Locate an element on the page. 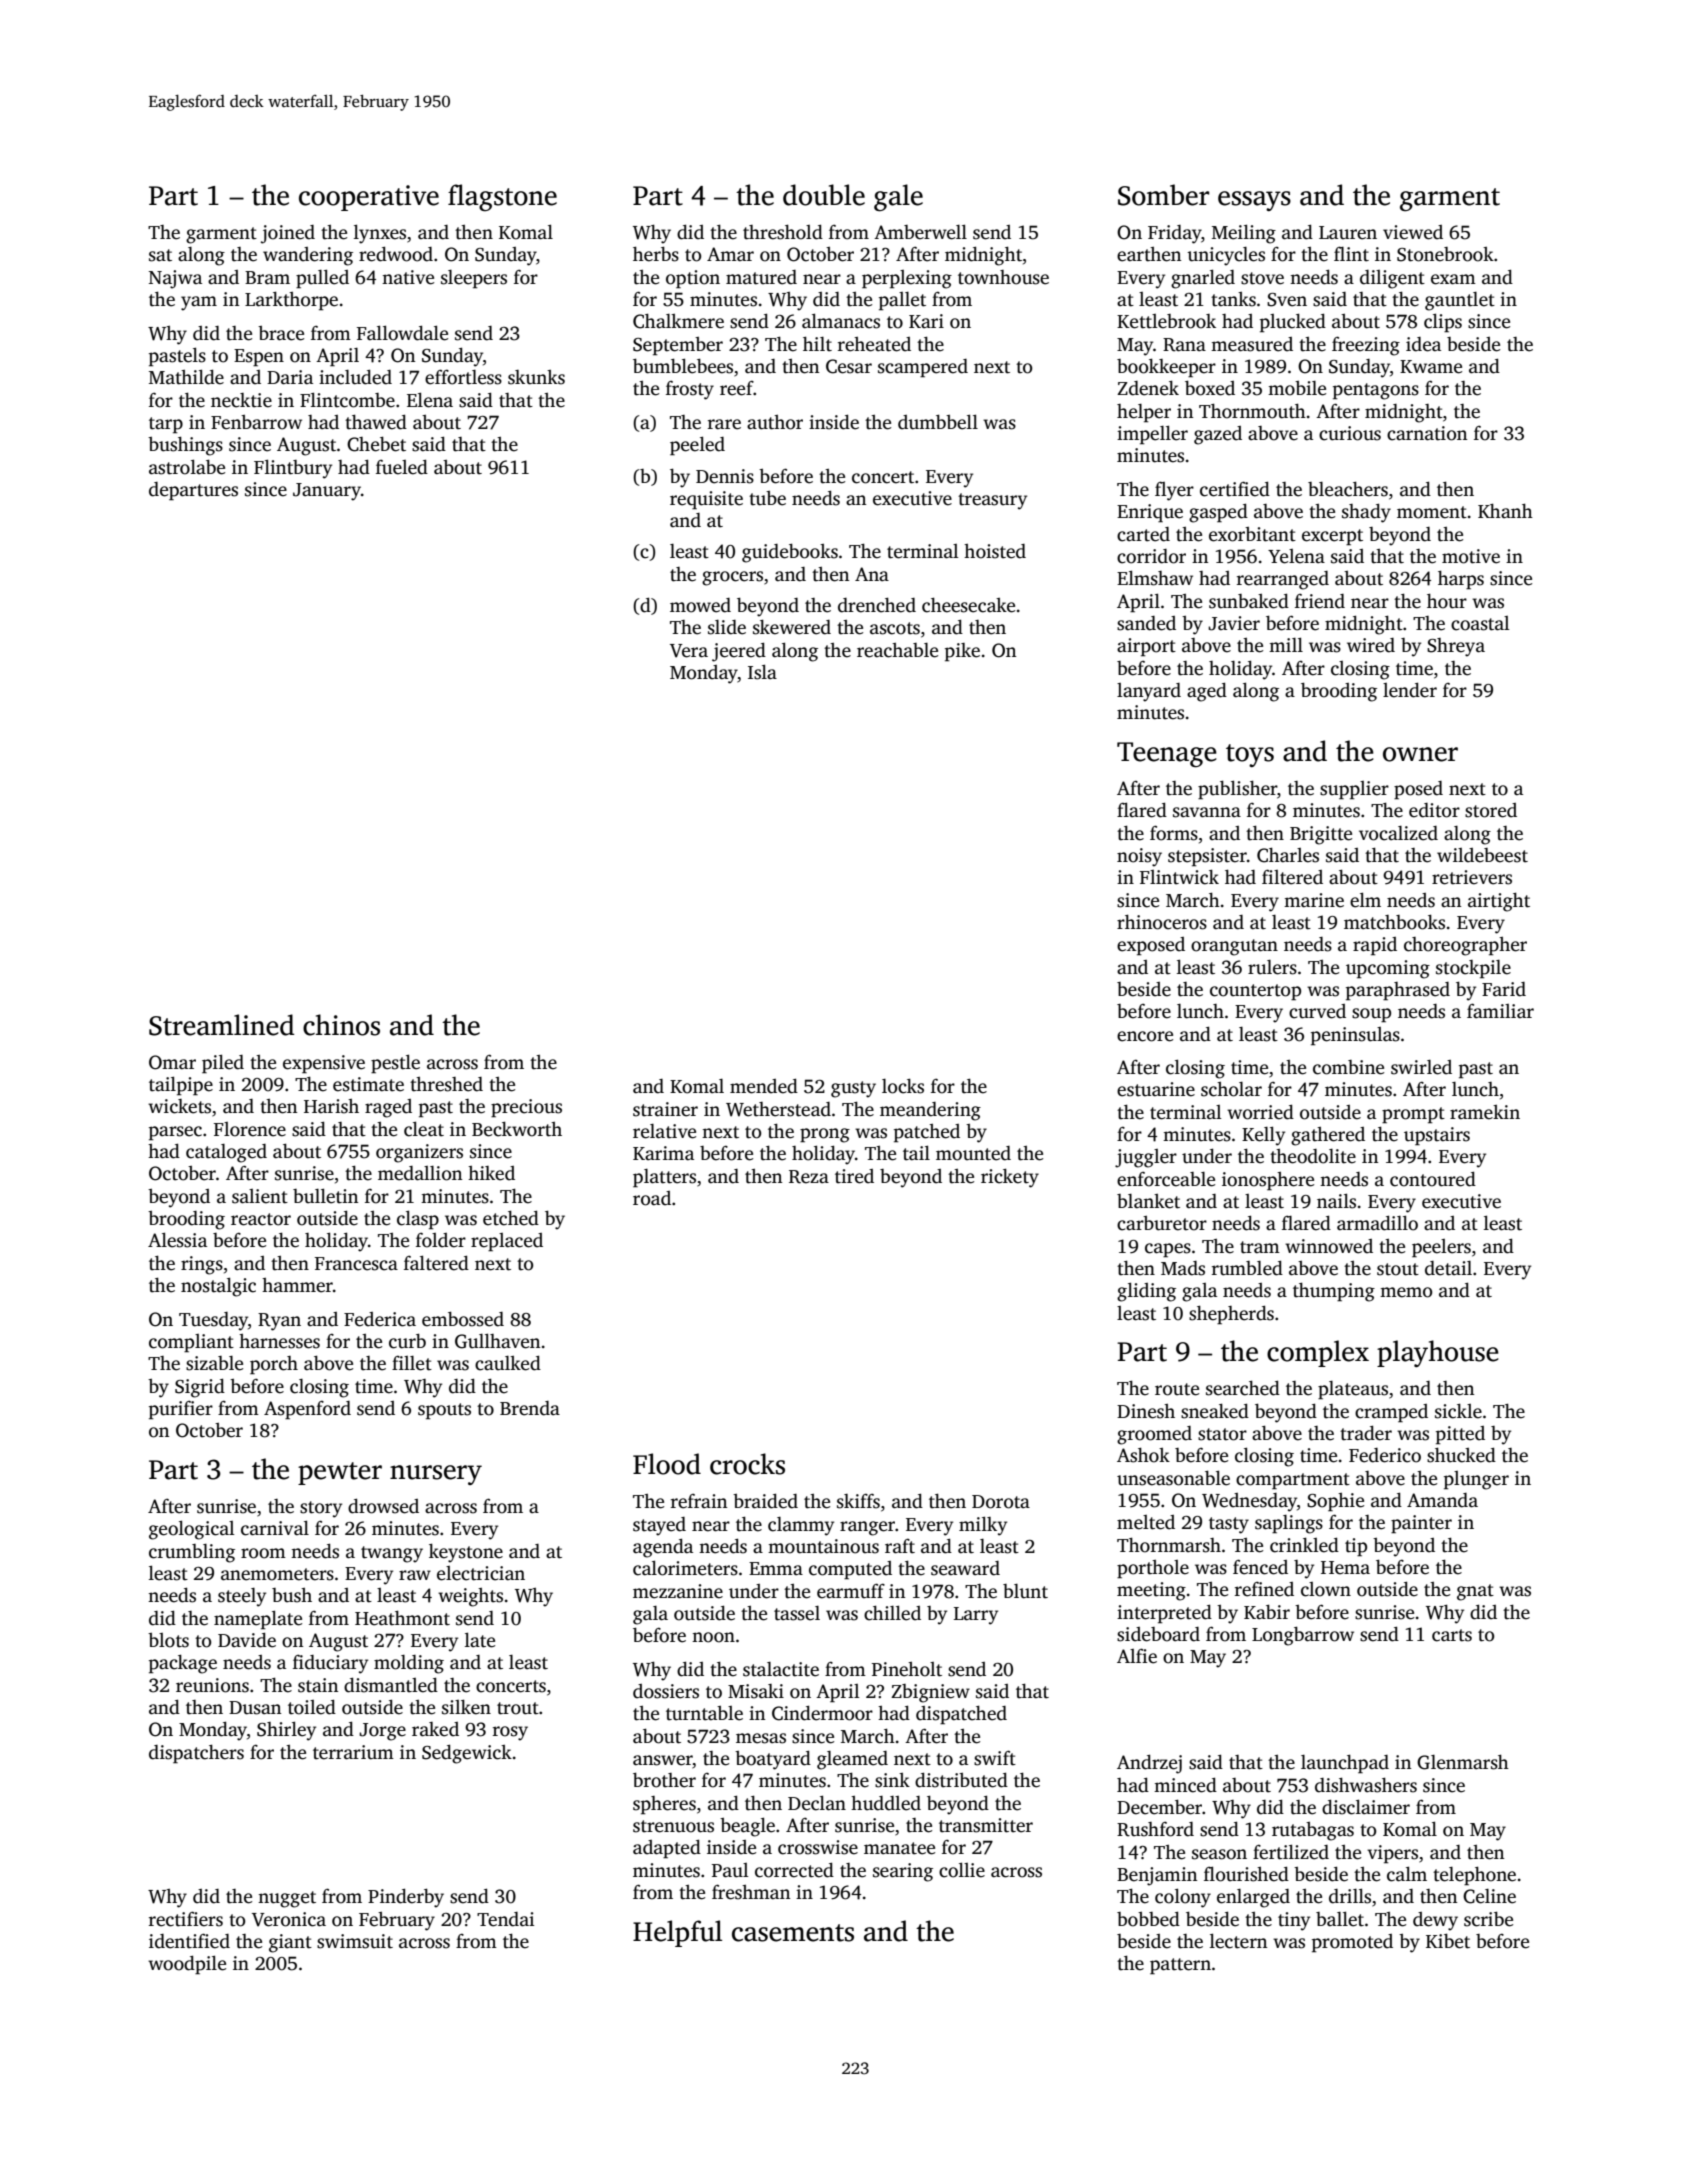 This page has height=2178, width=1683. Fallowdale is located at coordinates (402, 333).
